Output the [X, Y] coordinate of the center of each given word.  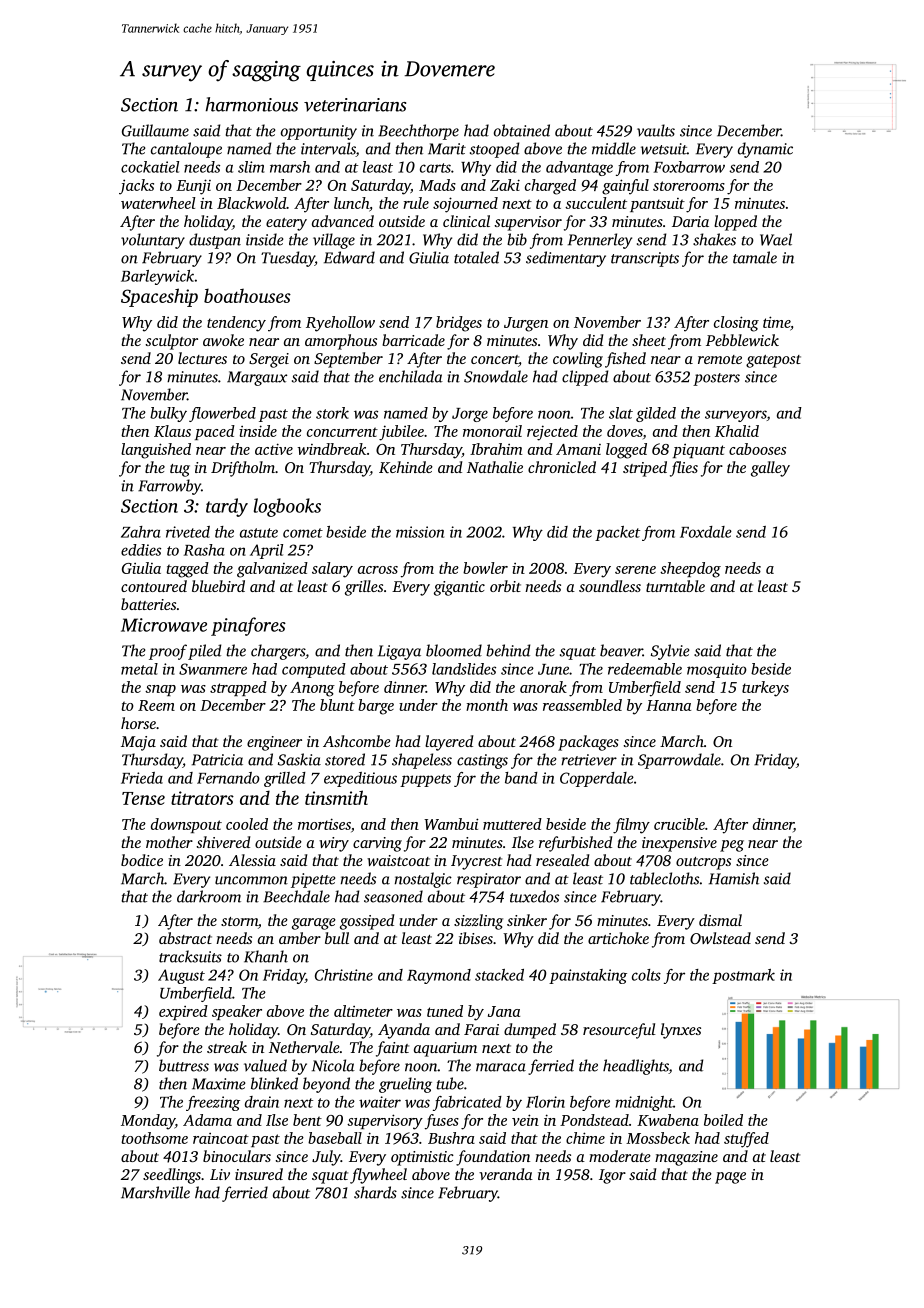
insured [259, 1174]
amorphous [341, 342]
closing [736, 324]
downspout [186, 825]
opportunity [319, 132]
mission [420, 532]
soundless [610, 586]
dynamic [765, 150]
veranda [506, 1174]
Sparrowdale [679, 761]
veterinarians [355, 105]
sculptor [171, 342]
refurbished [576, 844]
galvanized [272, 570]
